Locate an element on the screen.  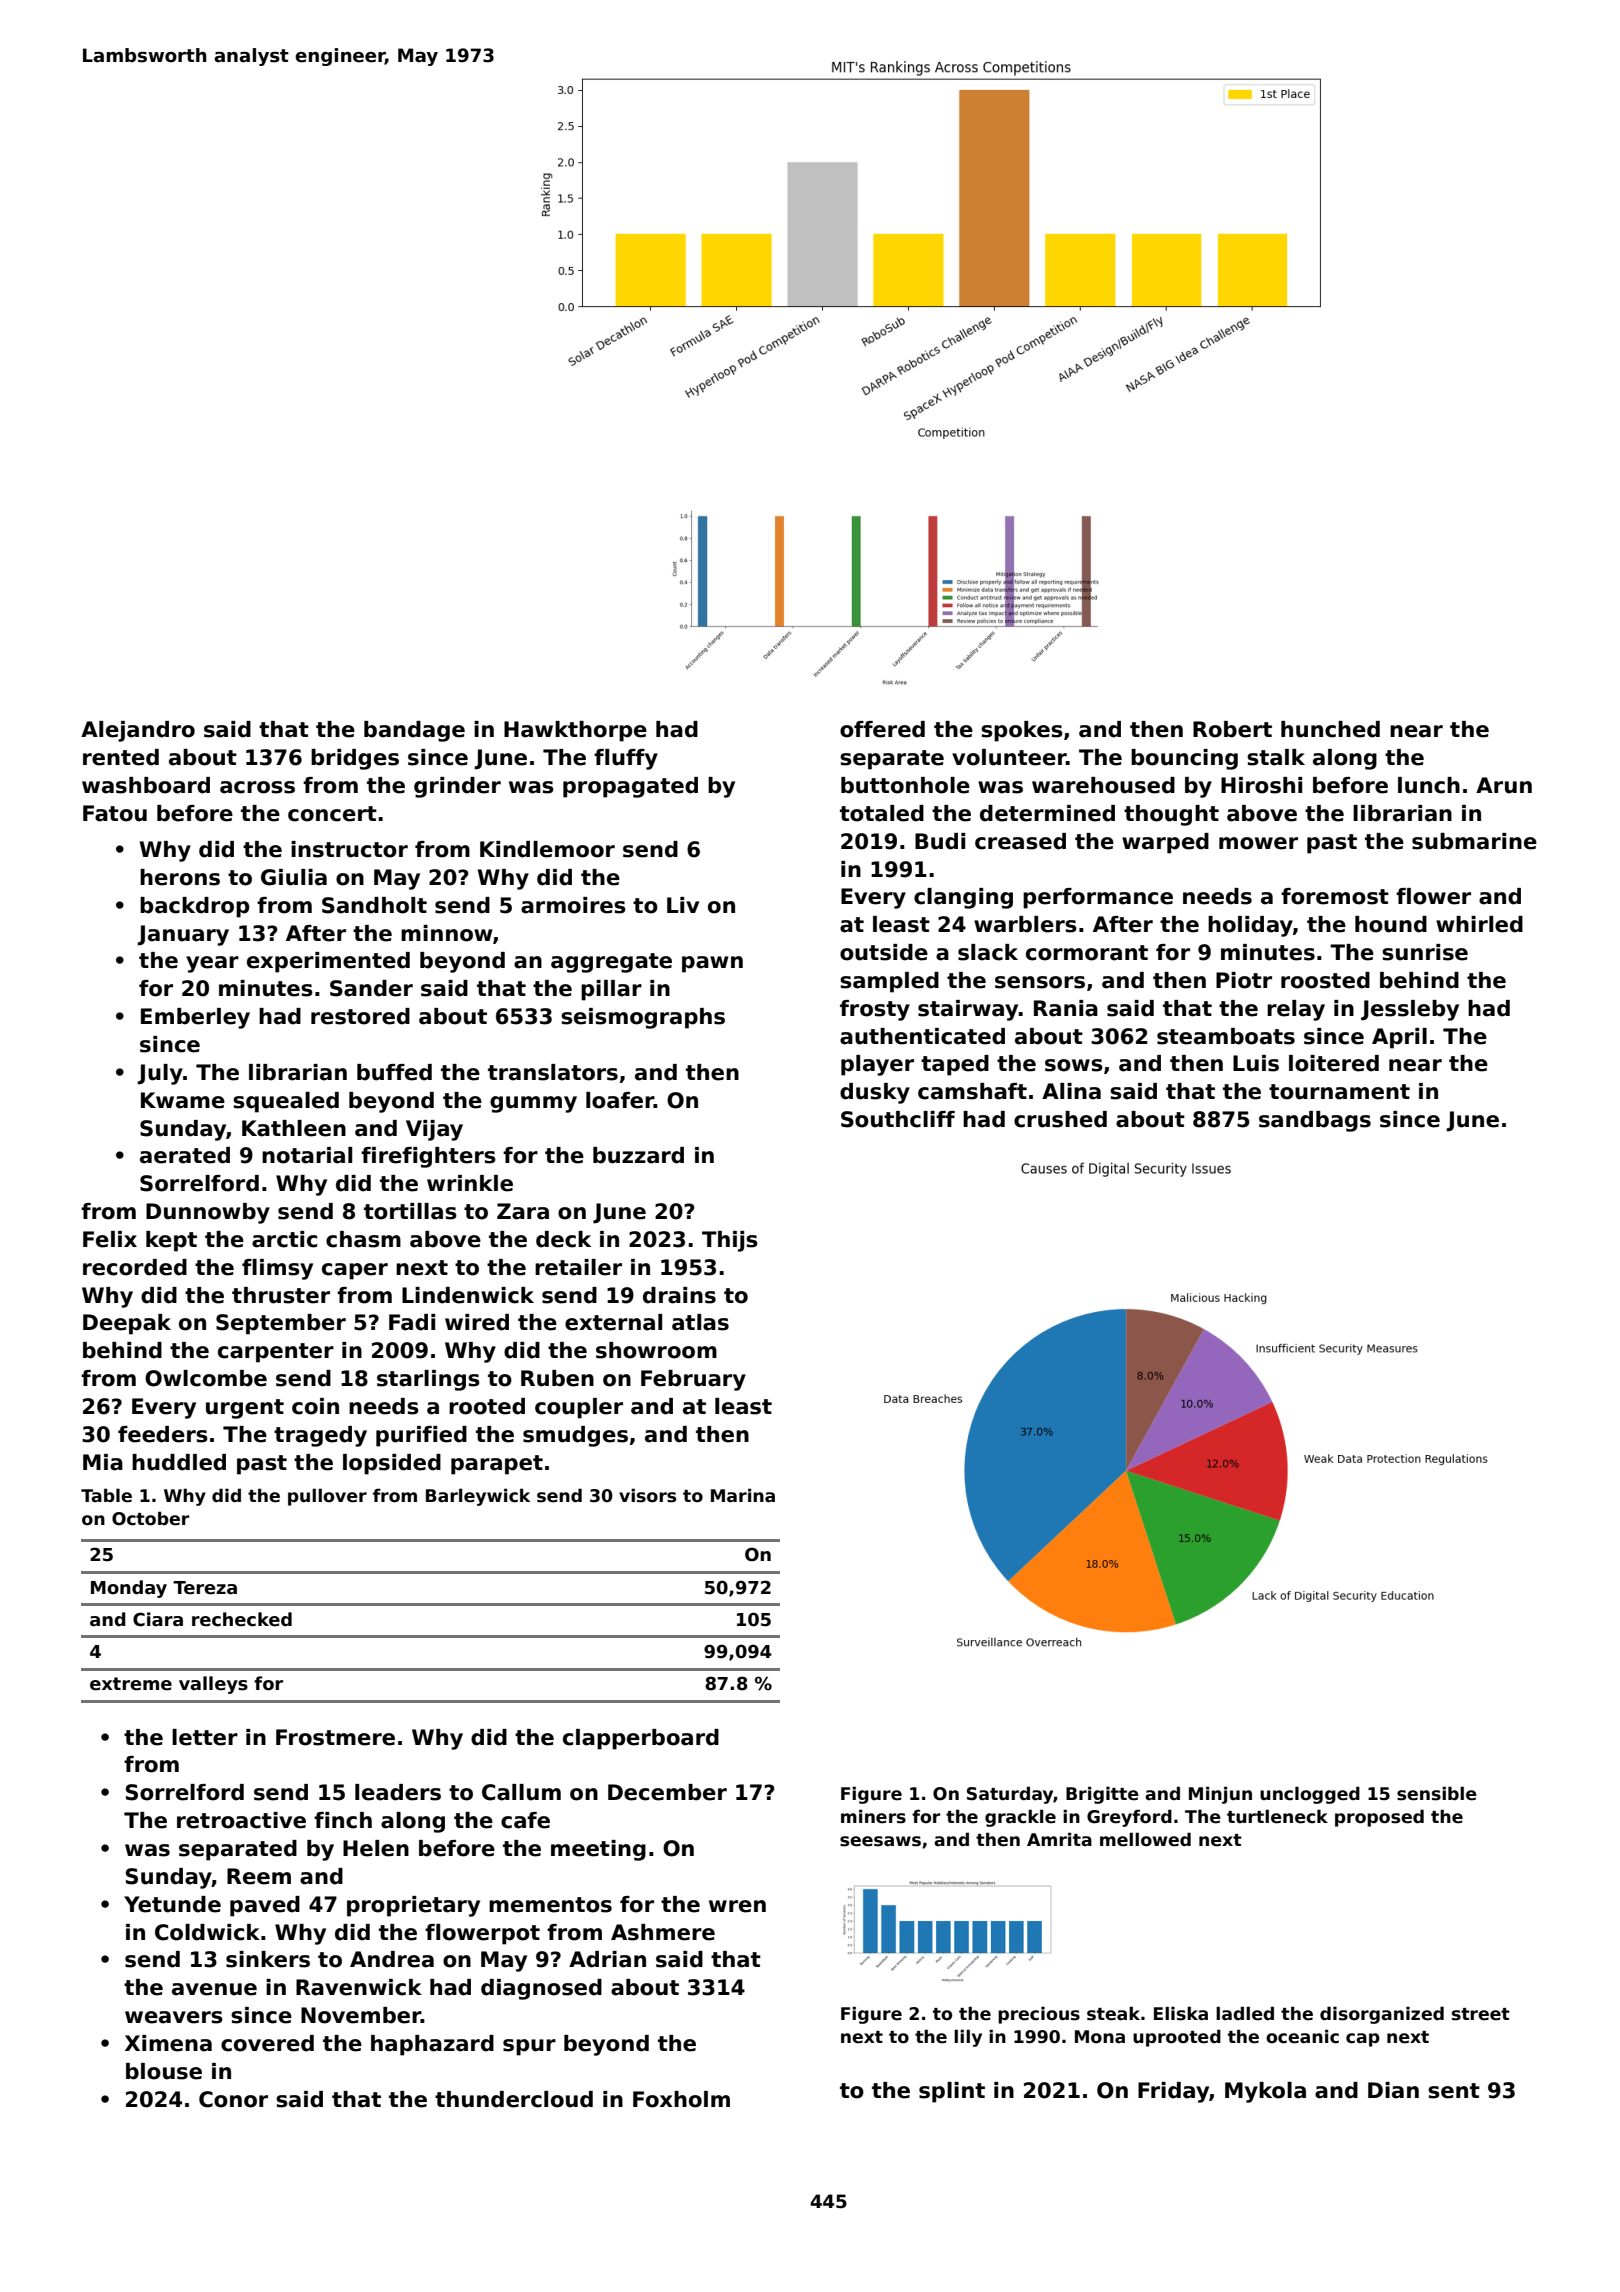
sensible is located at coordinates (1437, 1793).
